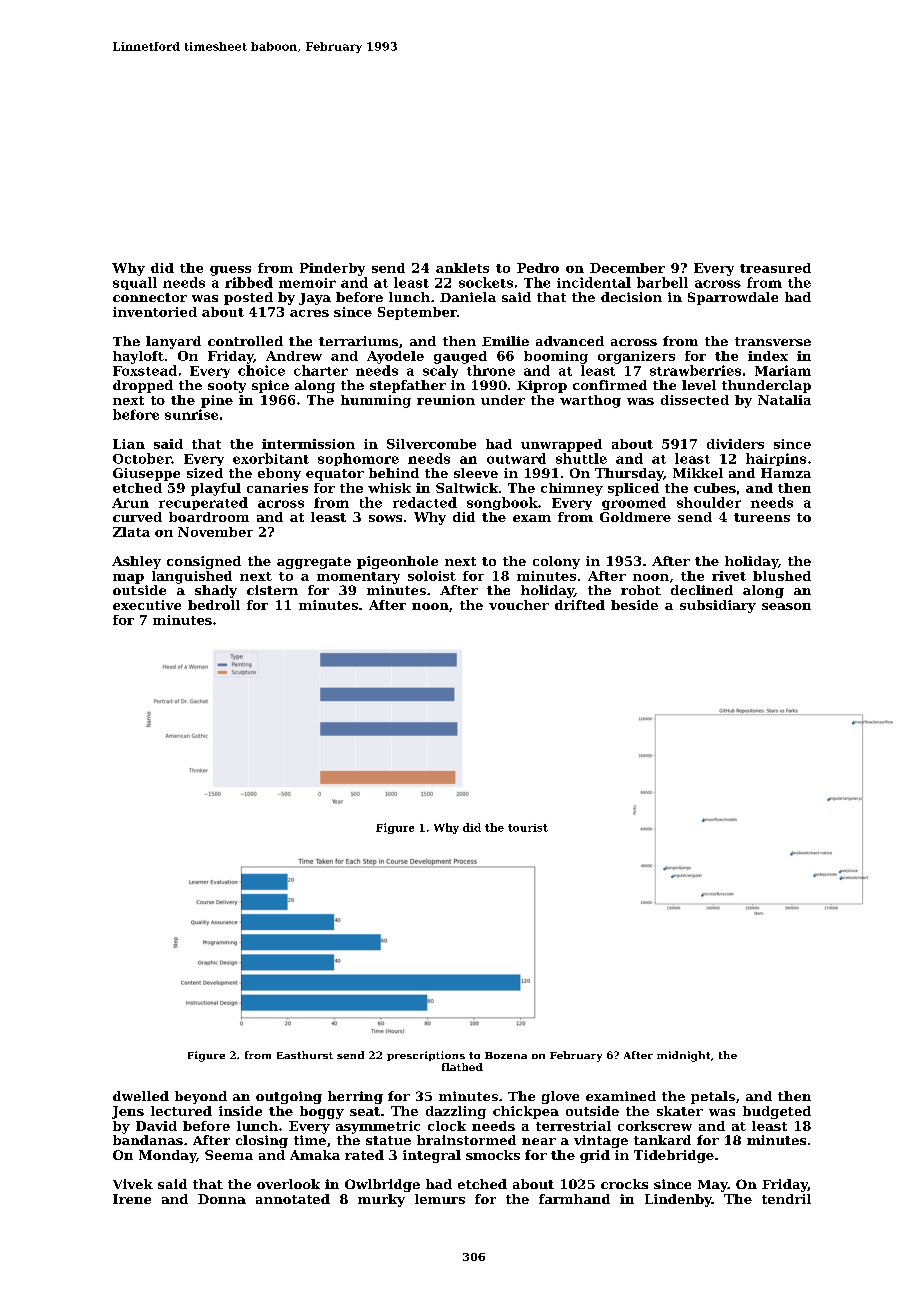 The width and height of the screenshot is (924, 1308). Describe the element at coordinates (718, 606) in the screenshot. I see `subsidiary` at that location.
